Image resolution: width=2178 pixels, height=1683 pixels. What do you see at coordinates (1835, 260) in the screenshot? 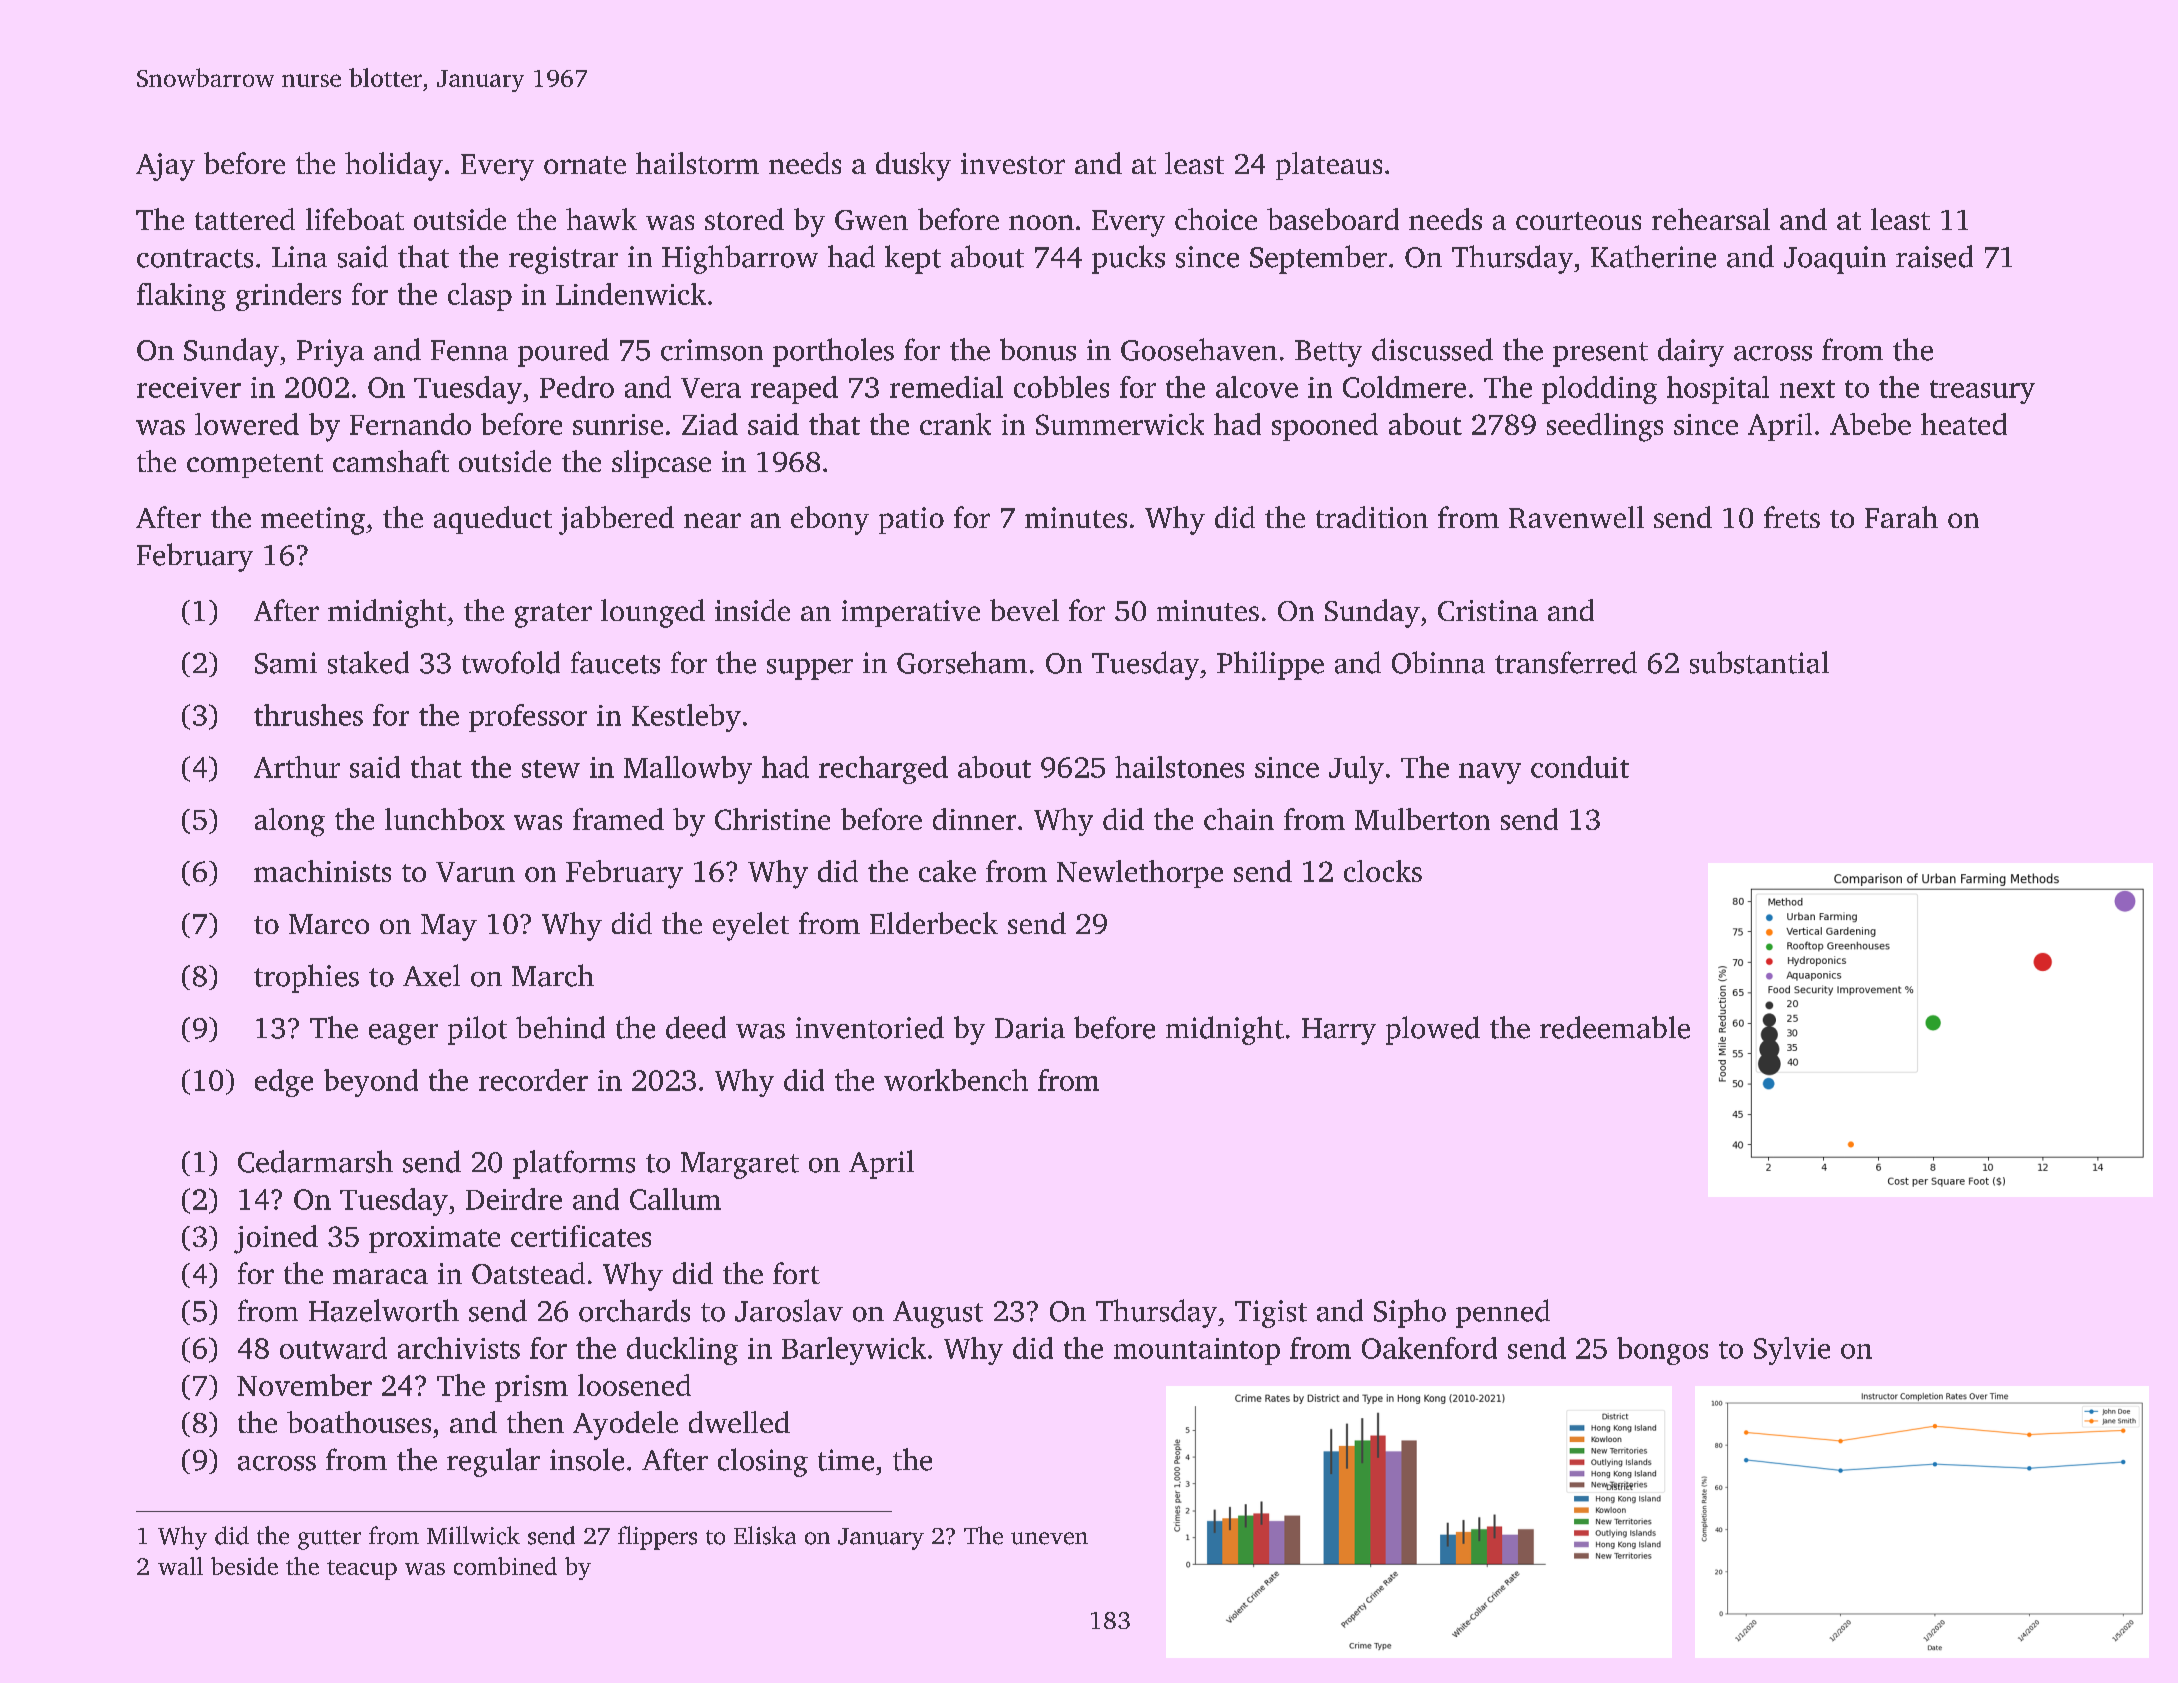
I see `Joaquin` at bounding box center [1835, 260].
